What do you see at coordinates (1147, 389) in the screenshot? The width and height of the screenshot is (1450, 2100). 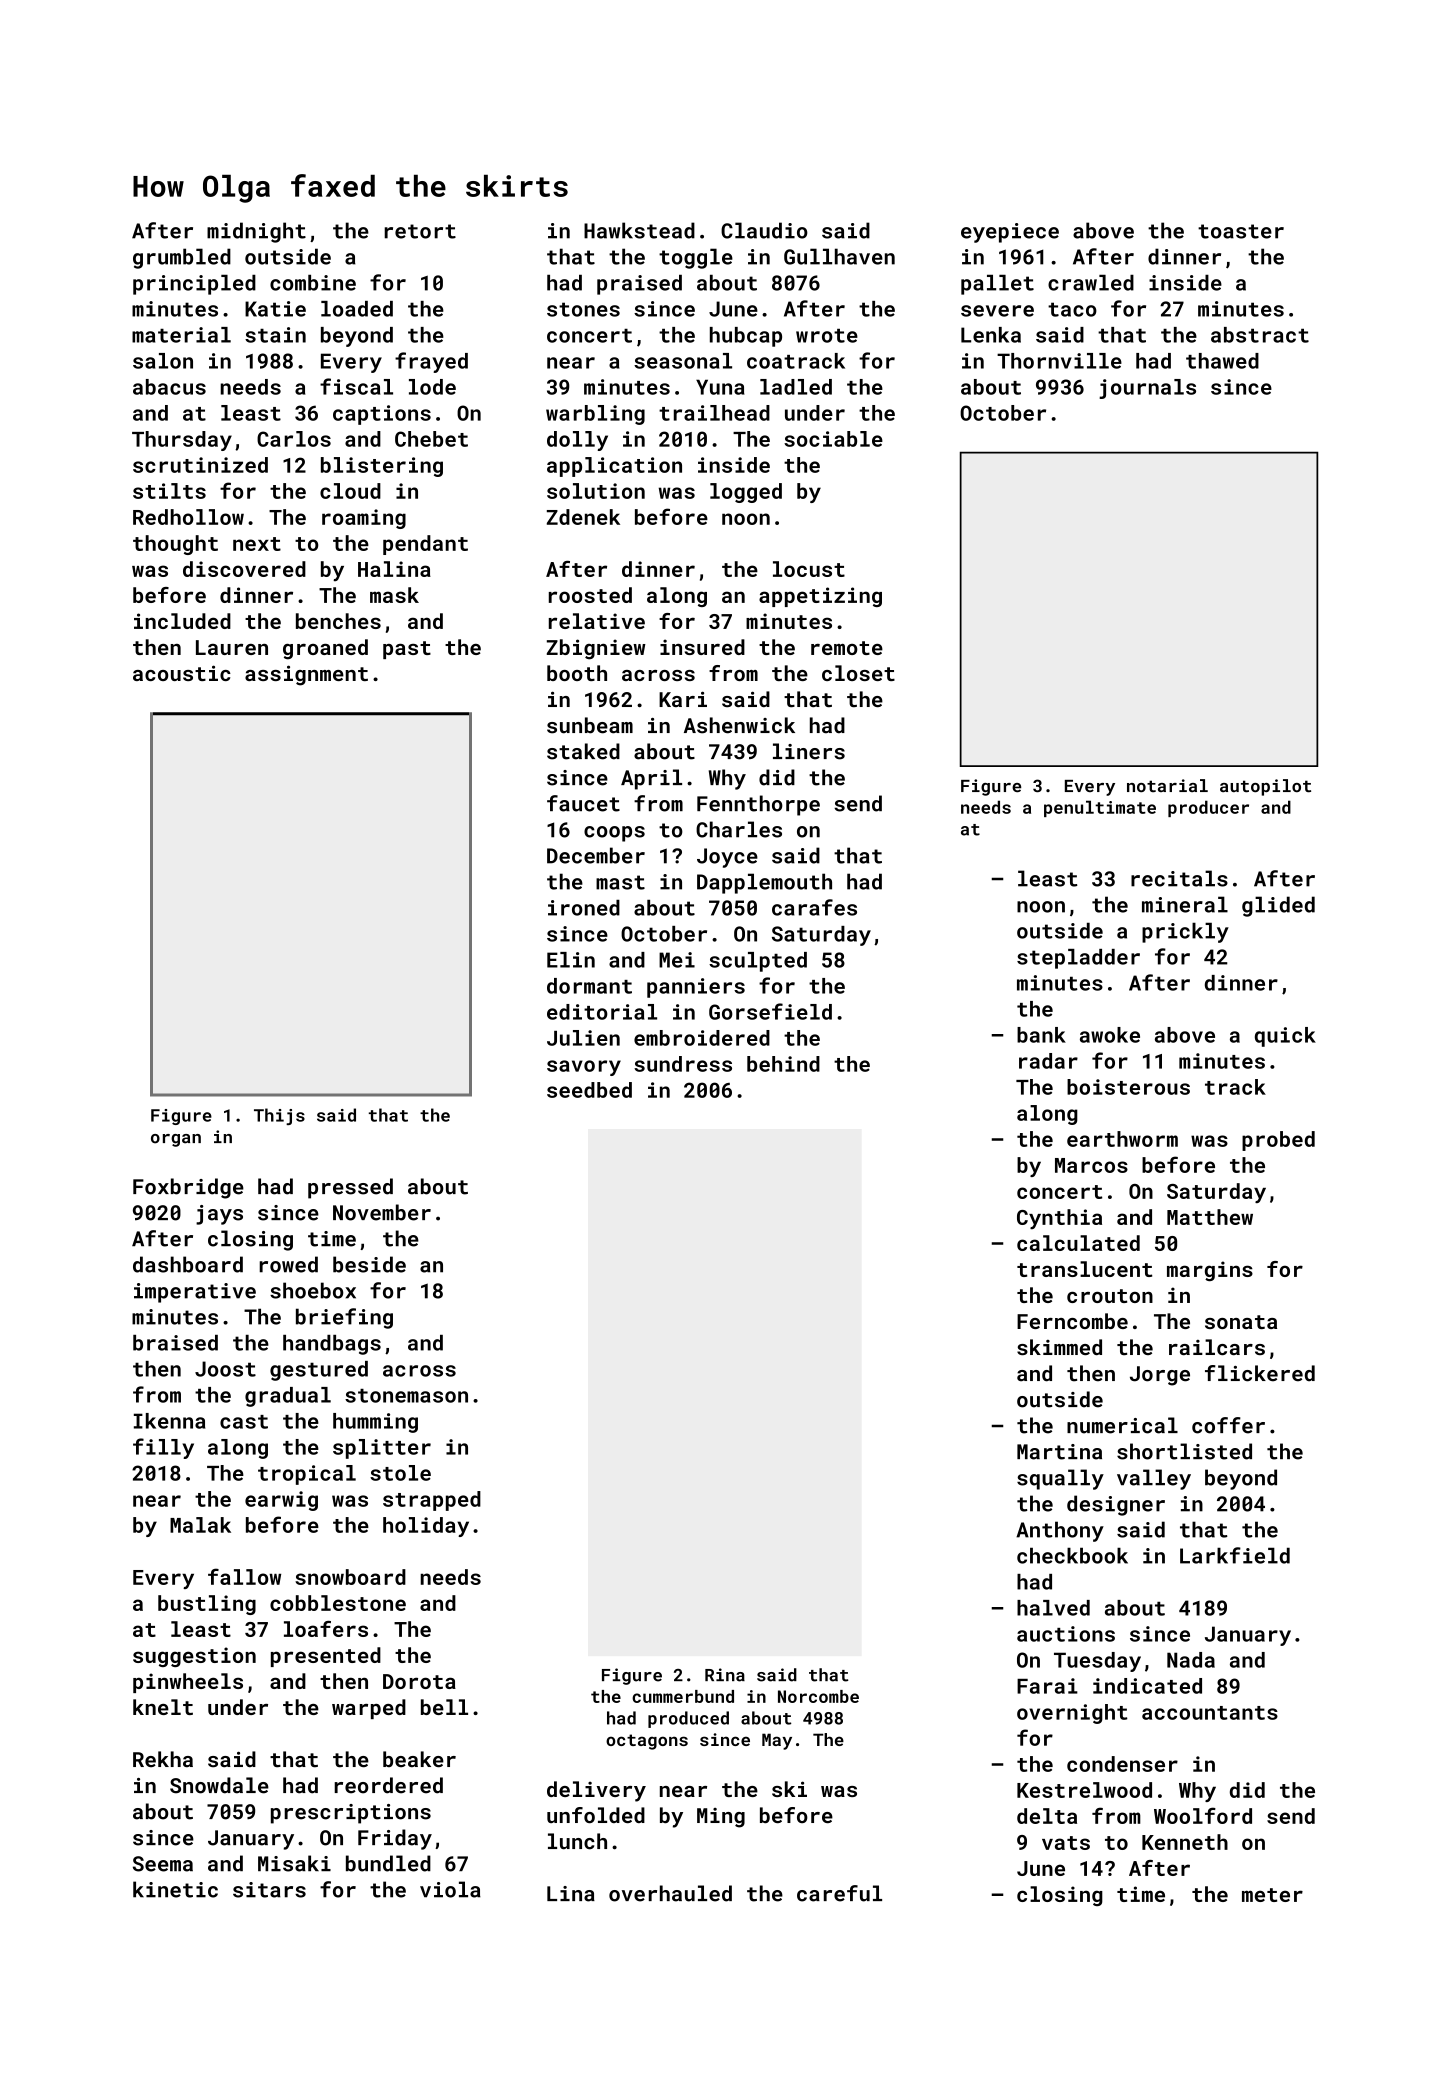 I see `journals` at bounding box center [1147, 389].
